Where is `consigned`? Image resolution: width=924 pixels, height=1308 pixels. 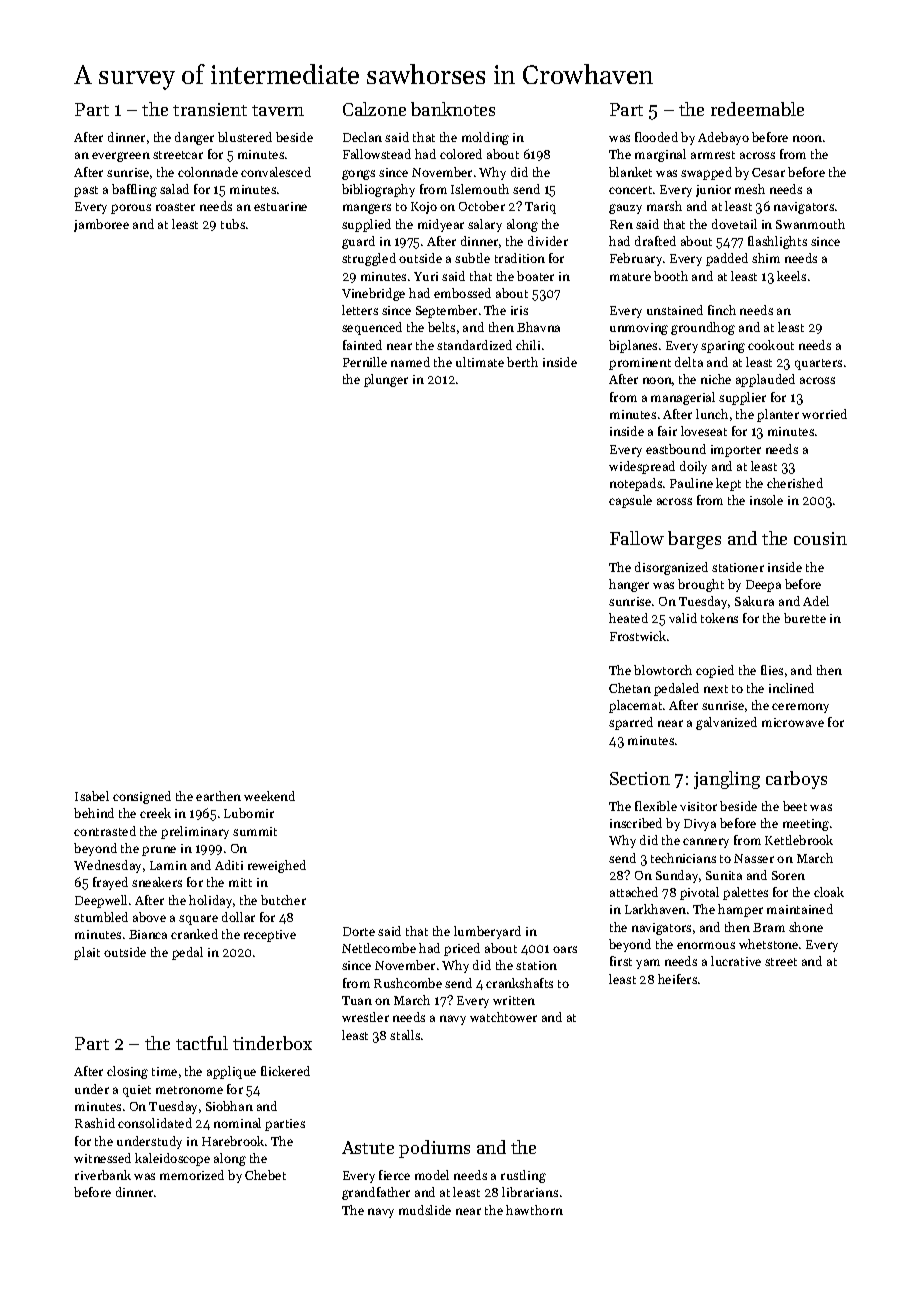 consigned is located at coordinates (142, 797).
